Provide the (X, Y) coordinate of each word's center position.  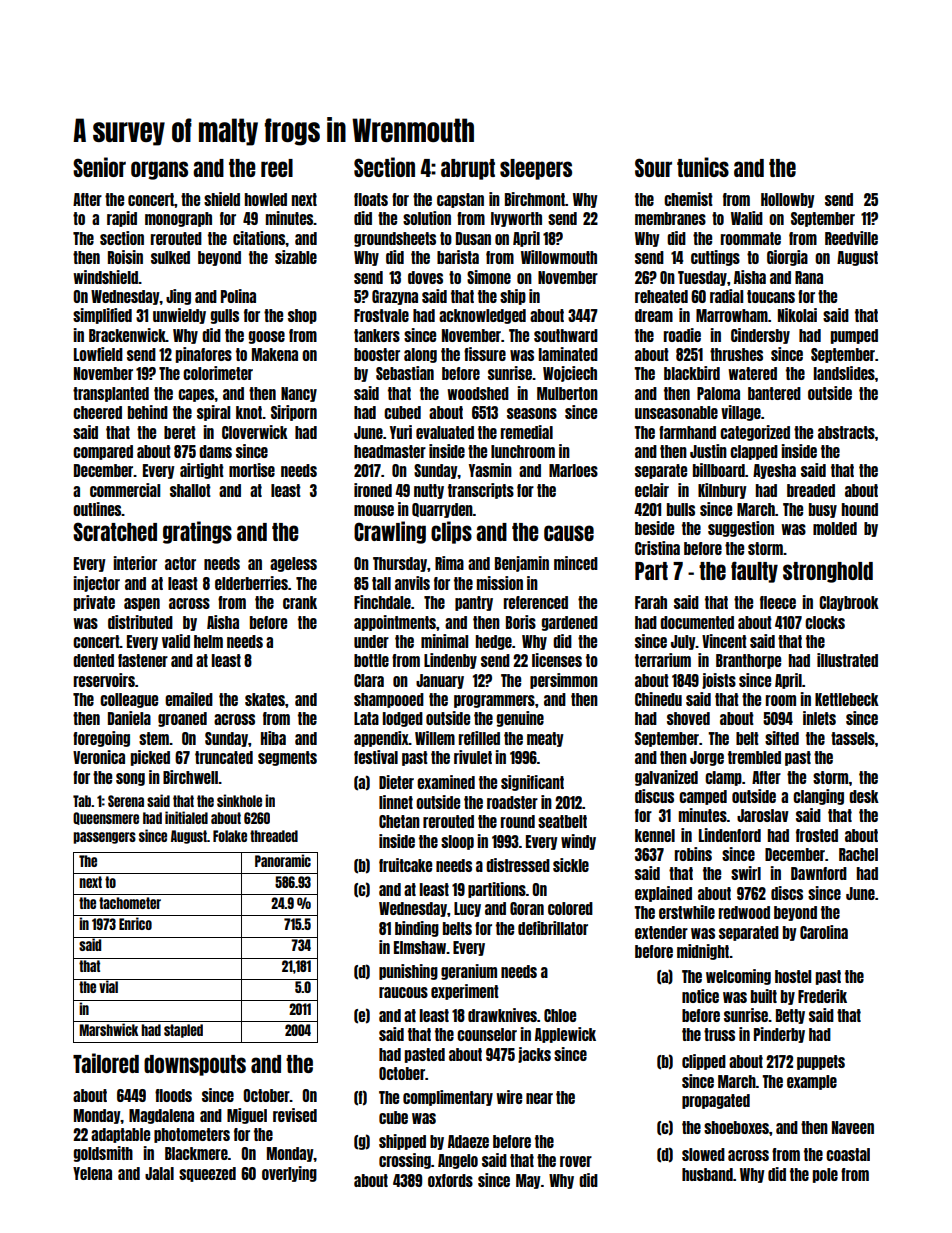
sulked (170, 257)
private (94, 603)
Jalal (159, 1173)
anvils (412, 583)
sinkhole (239, 800)
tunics (703, 167)
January (440, 681)
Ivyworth (516, 219)
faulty (754, 572)
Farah (651, 602)
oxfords (450, 1180)
